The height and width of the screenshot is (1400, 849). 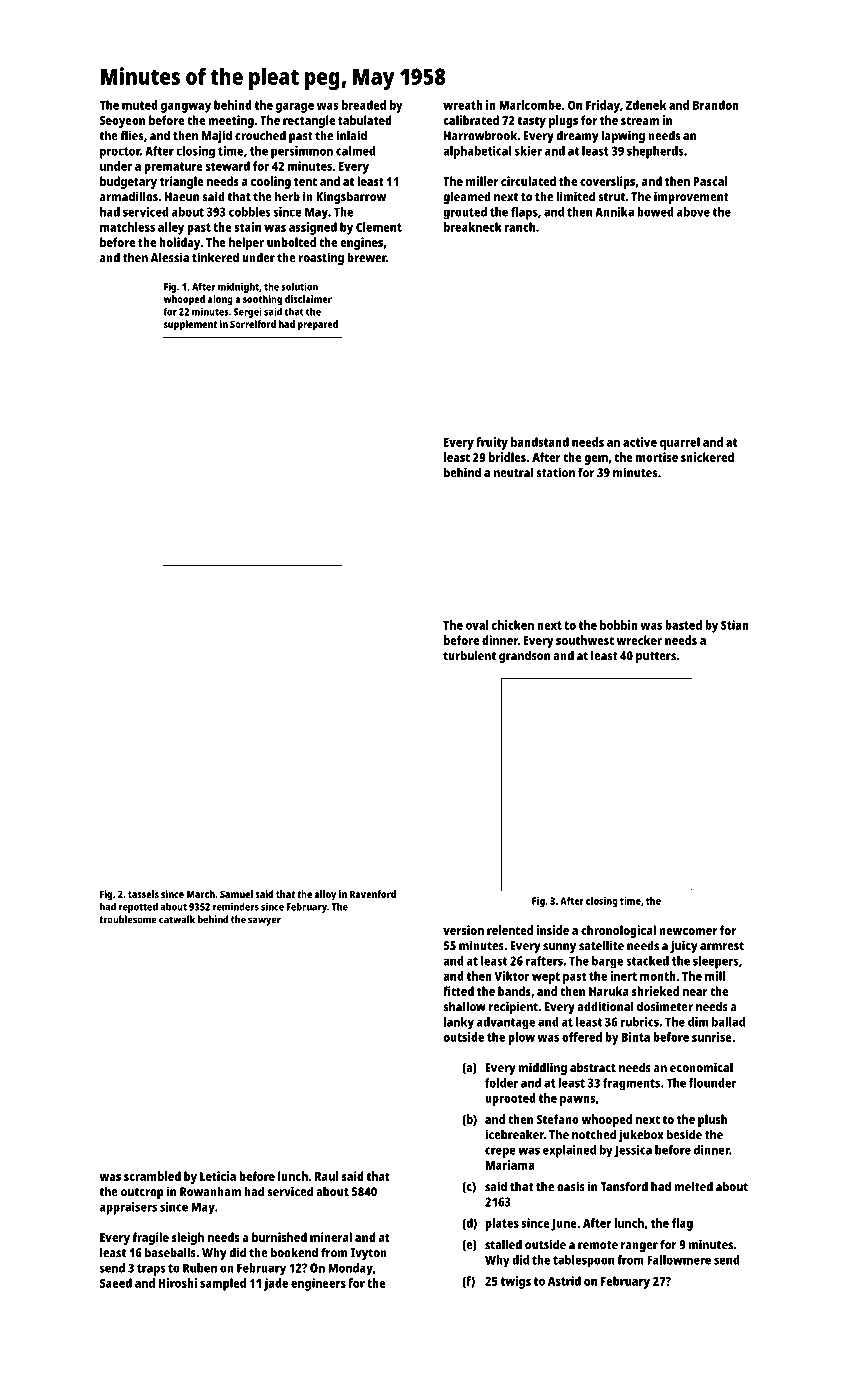 I want to click on gangway, so click(x=186, y=108).
